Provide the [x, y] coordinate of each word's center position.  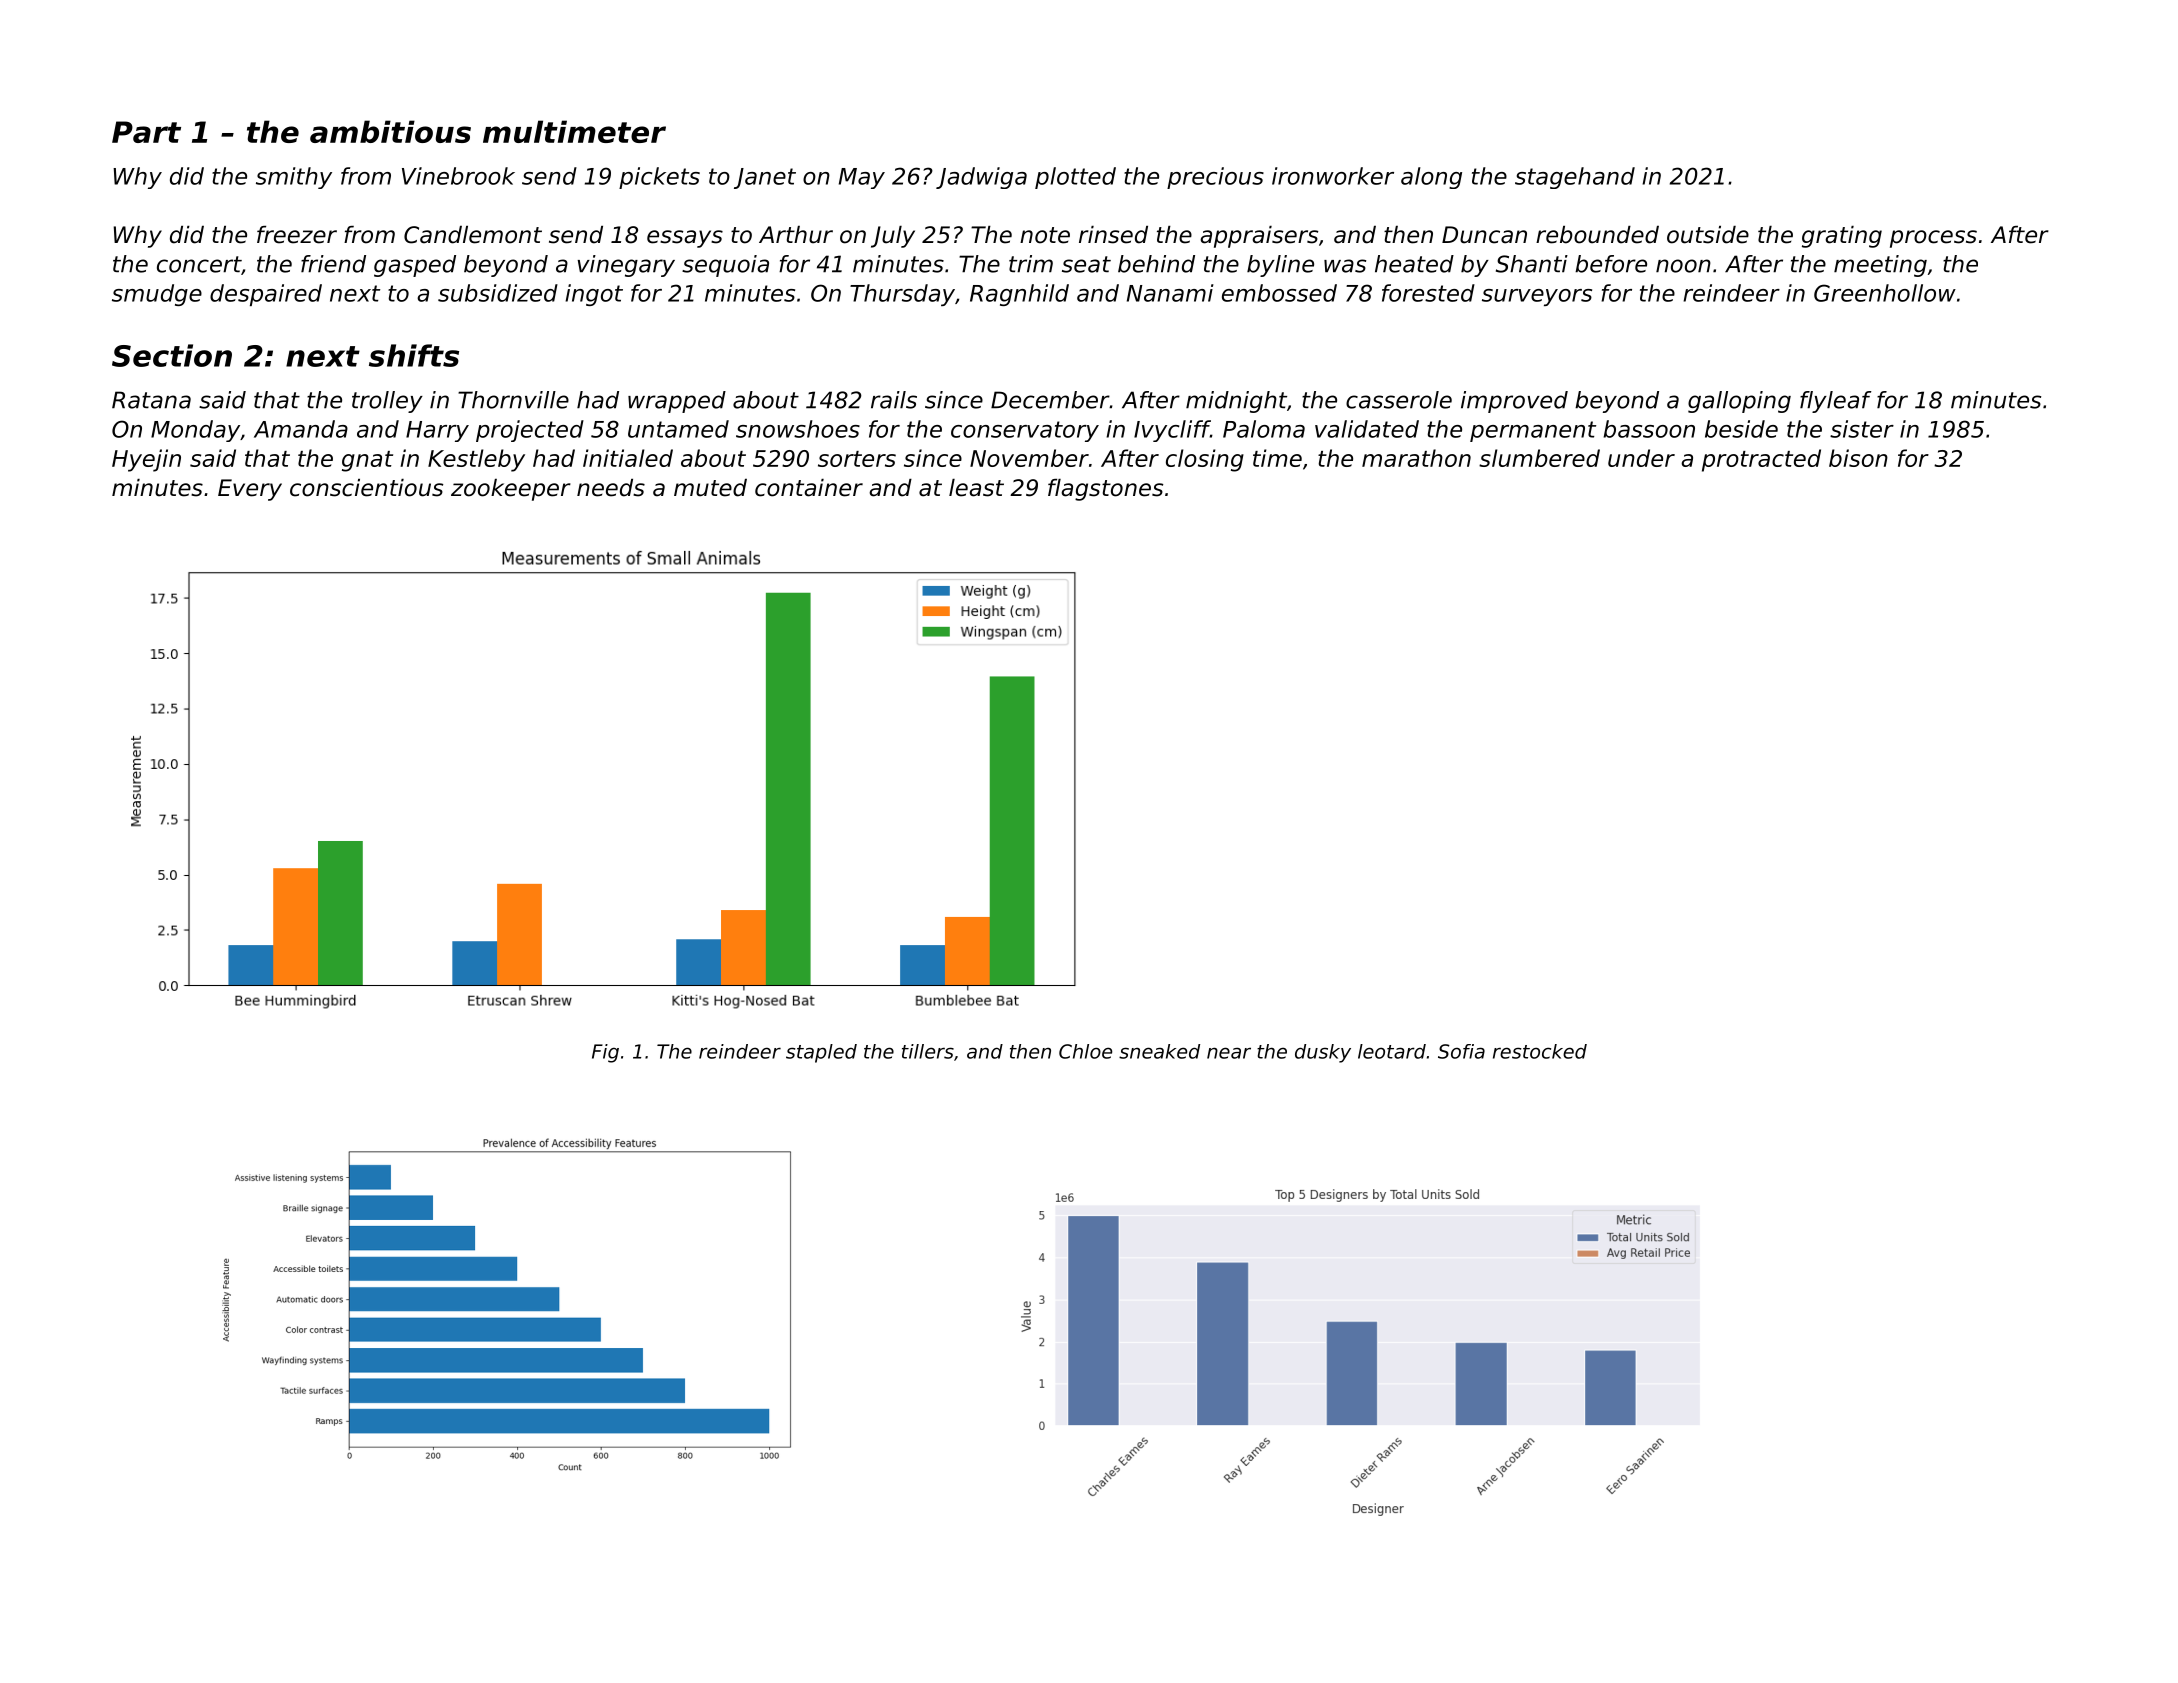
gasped [415, 266]
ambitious [390, 131]
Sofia [1461, 1051]
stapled [821, 1053]
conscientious [366, 488]
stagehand [1575, 178]
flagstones [1105, 490]
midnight [1236, 402]
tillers [928, 1051]
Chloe [1085, 1051]
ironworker [1333, 176]
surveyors [1537, 297]
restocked [1540, 1051]
